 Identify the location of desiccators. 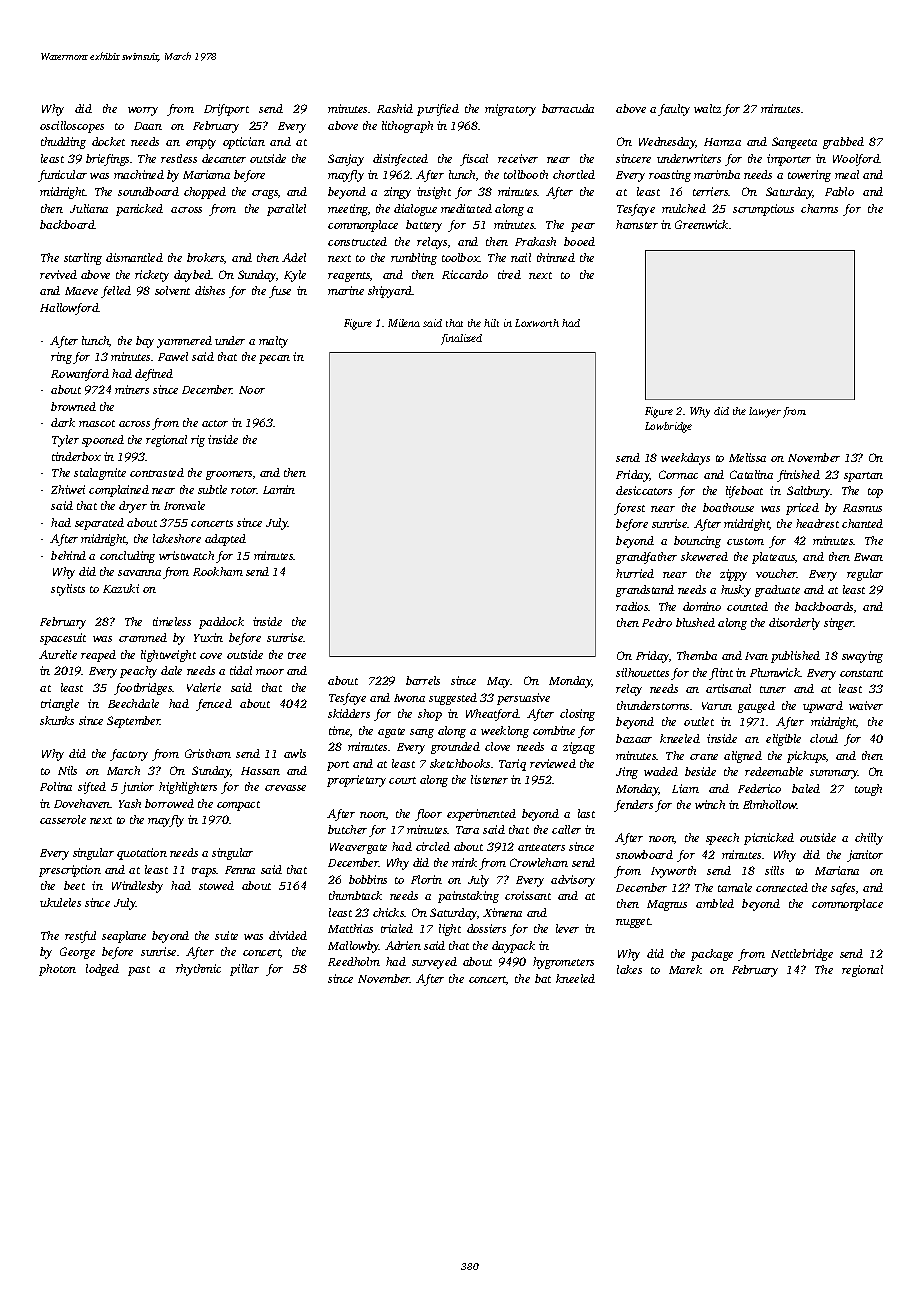
(644, 490).
